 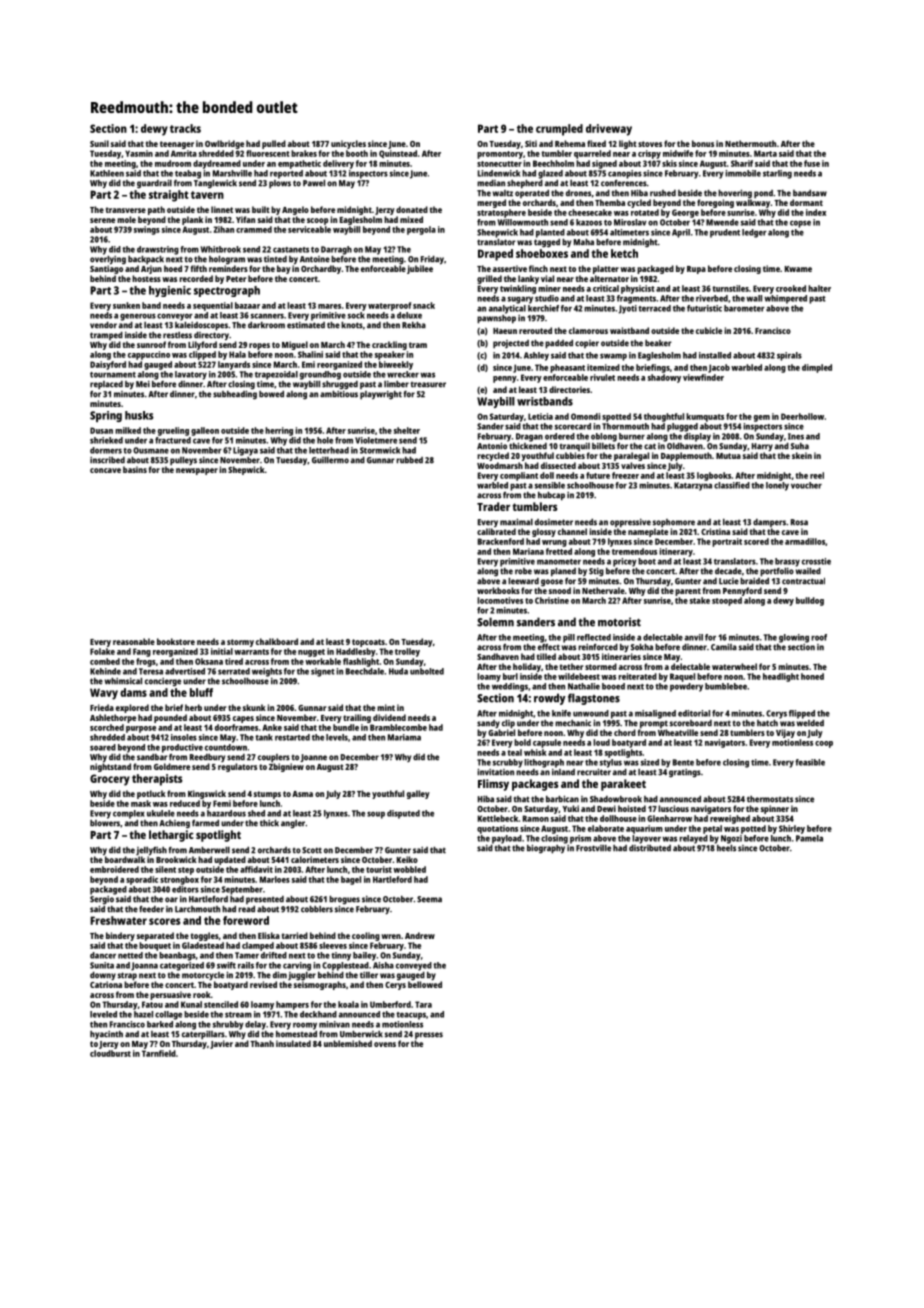 I want to click on Anke, so click(x=272, y=727).
